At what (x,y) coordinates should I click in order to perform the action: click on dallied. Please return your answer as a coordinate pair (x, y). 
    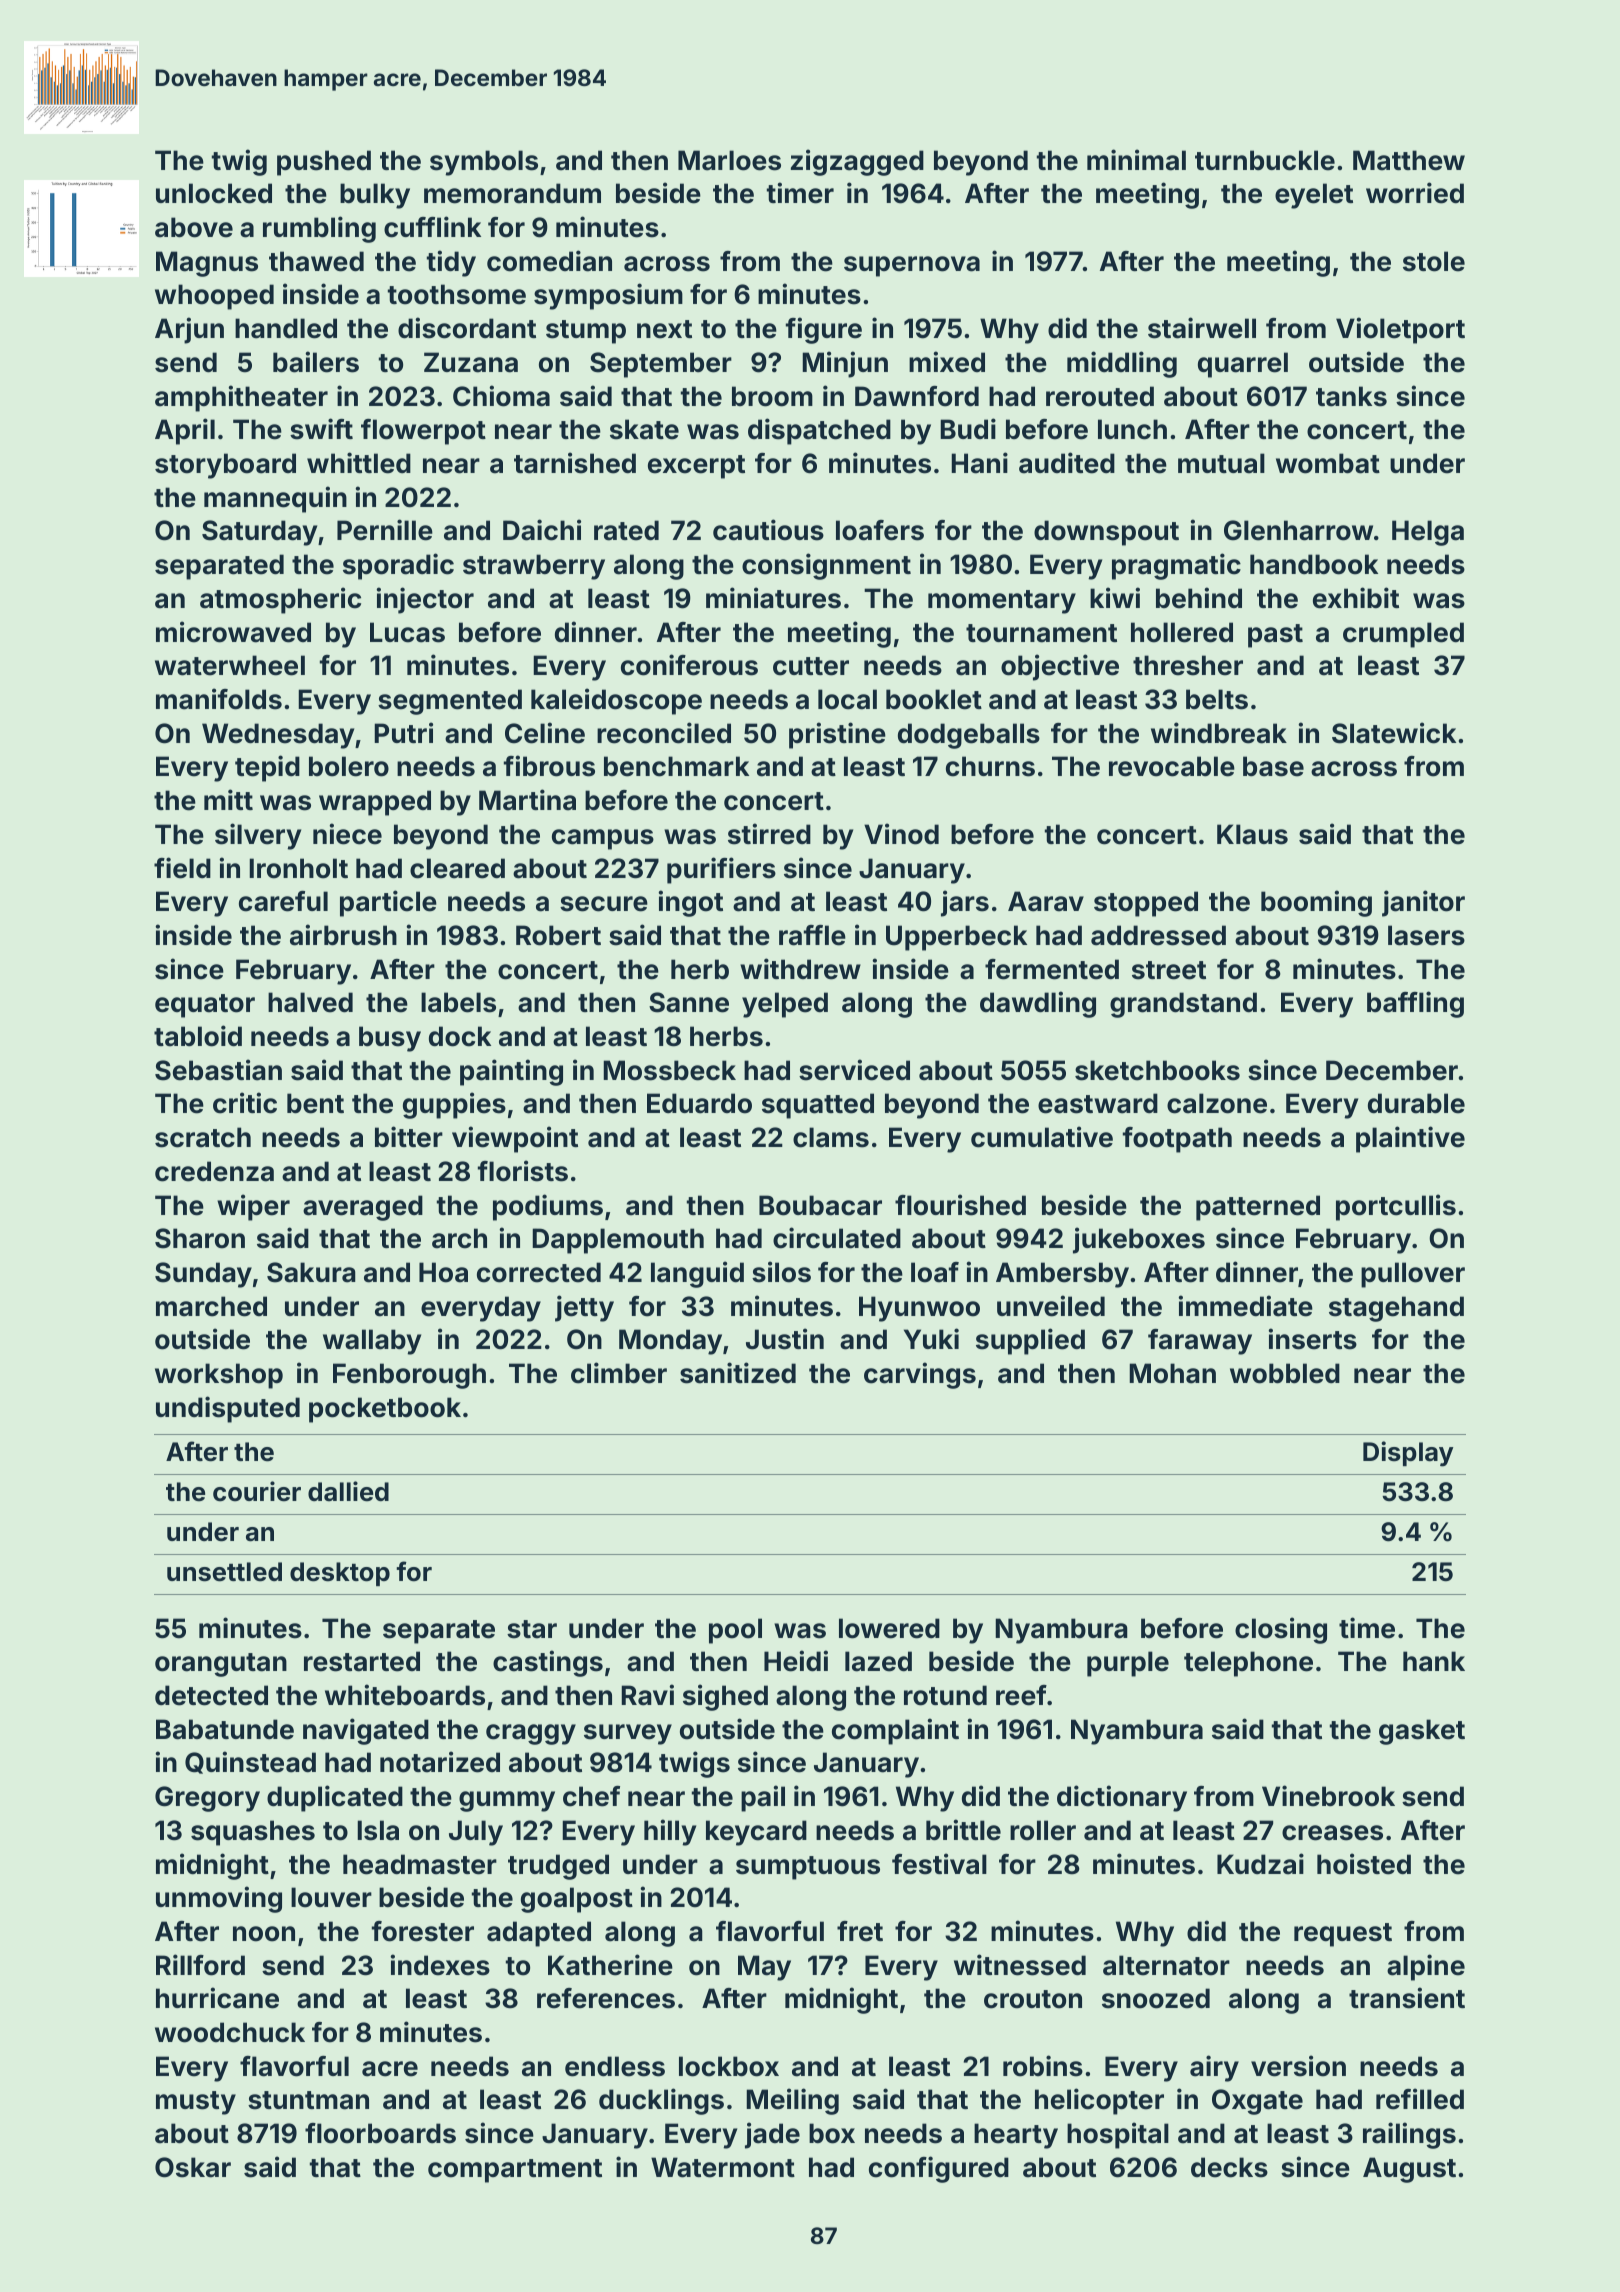
    Looking at the image, I should click on (348, 1491).
